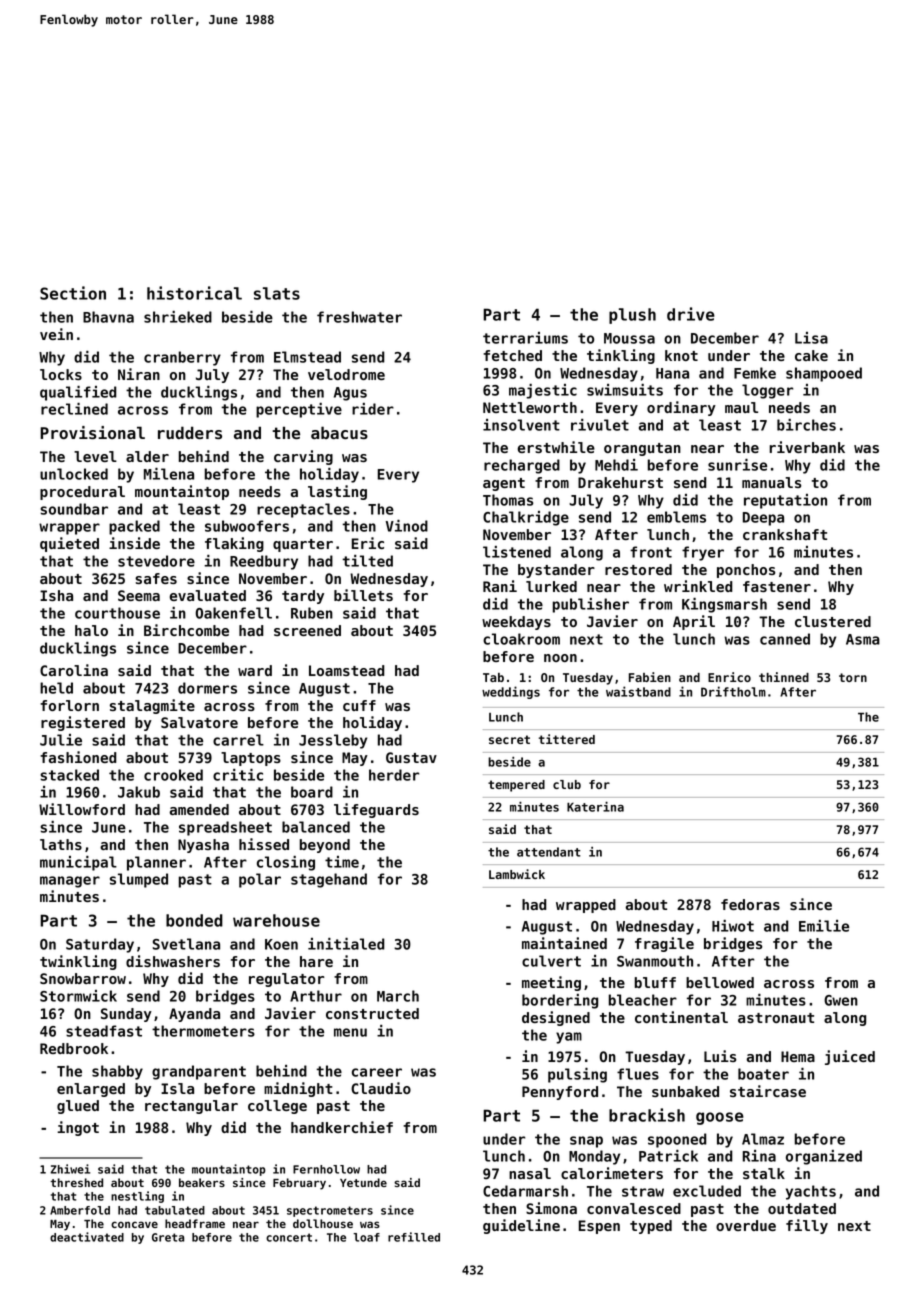 Image resolution: width=924 pixels, height=1308 pixels. What do you see at coordinates (82, 493) in the screenshot?
I see `procedural` at bounding box center [82, 493].
